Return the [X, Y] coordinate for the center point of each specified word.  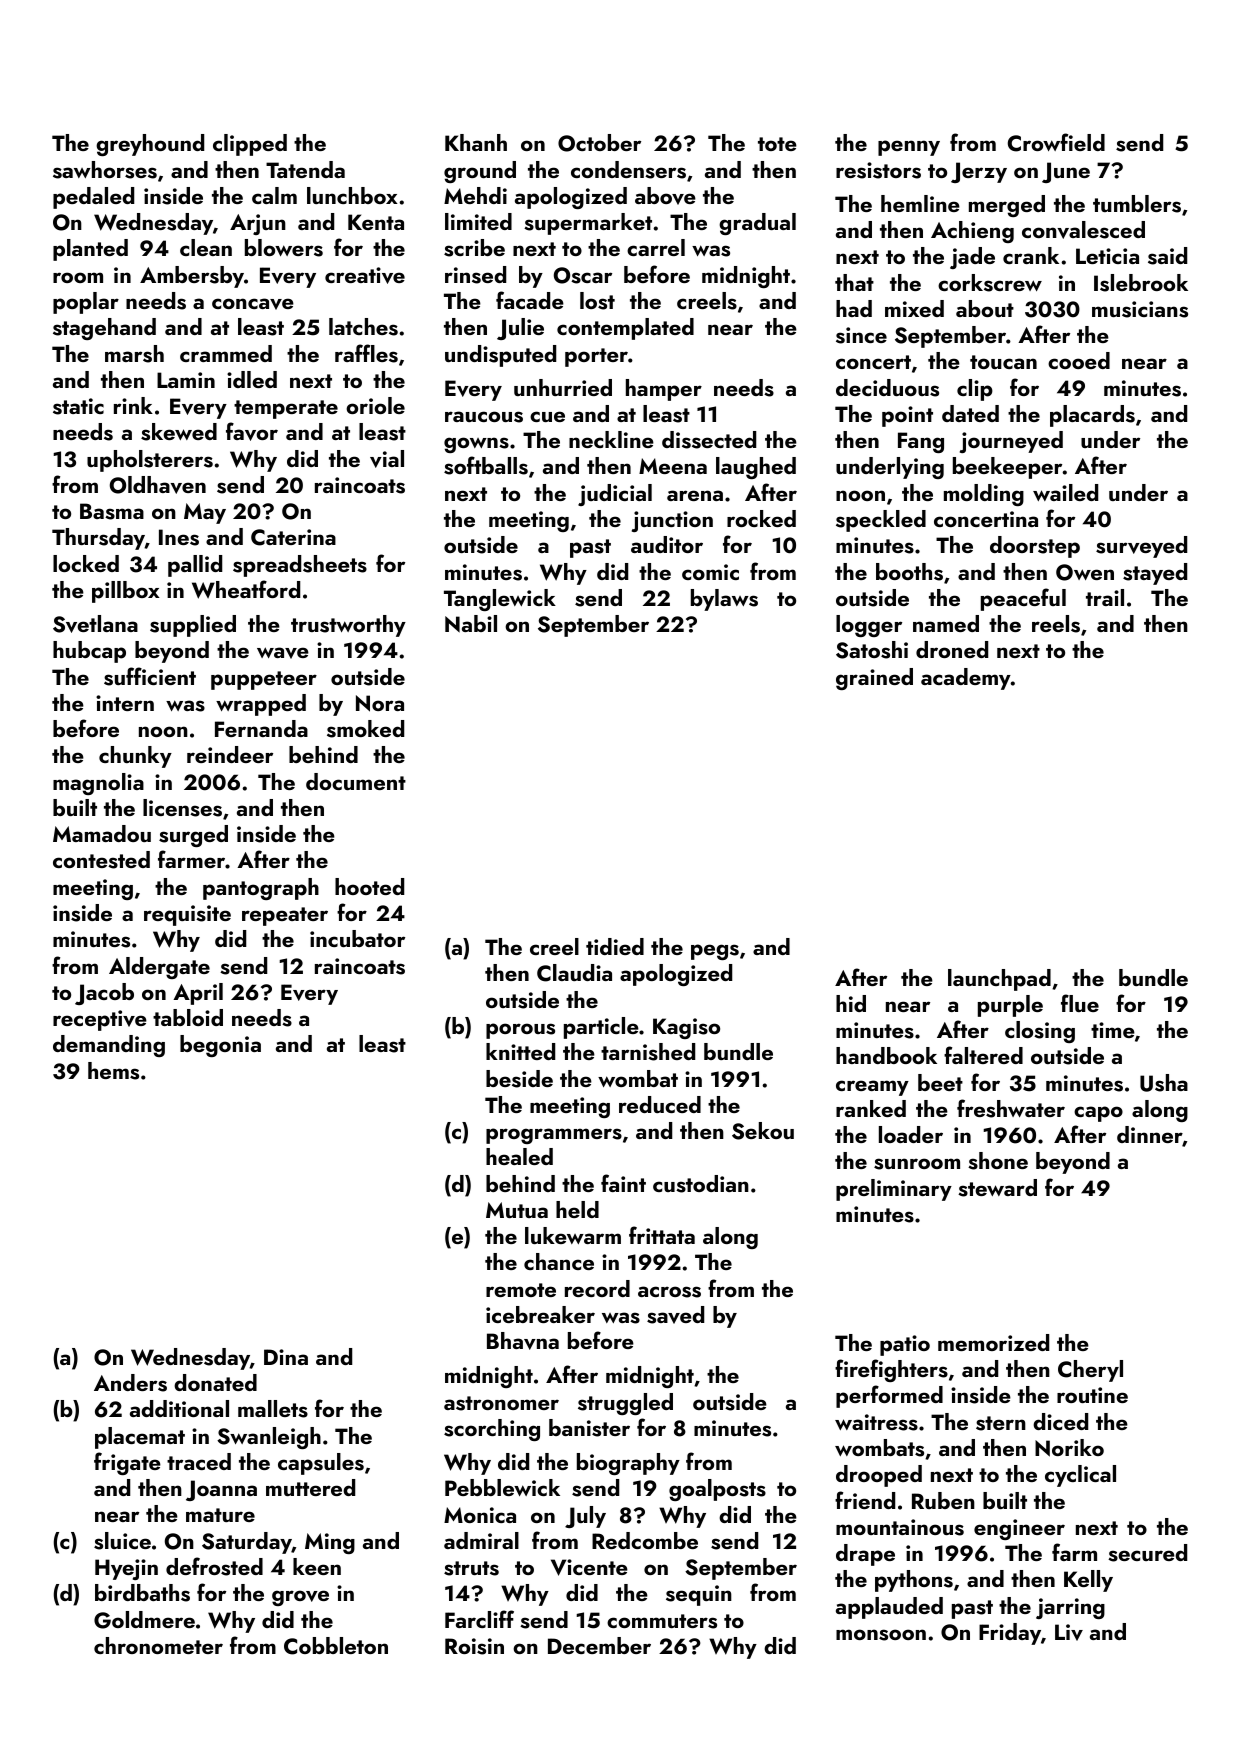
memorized [993, 1342]
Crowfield [1056, 142]
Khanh [476, 142]
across [669, 1292]
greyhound [150, 145]
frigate [127, 1463]
